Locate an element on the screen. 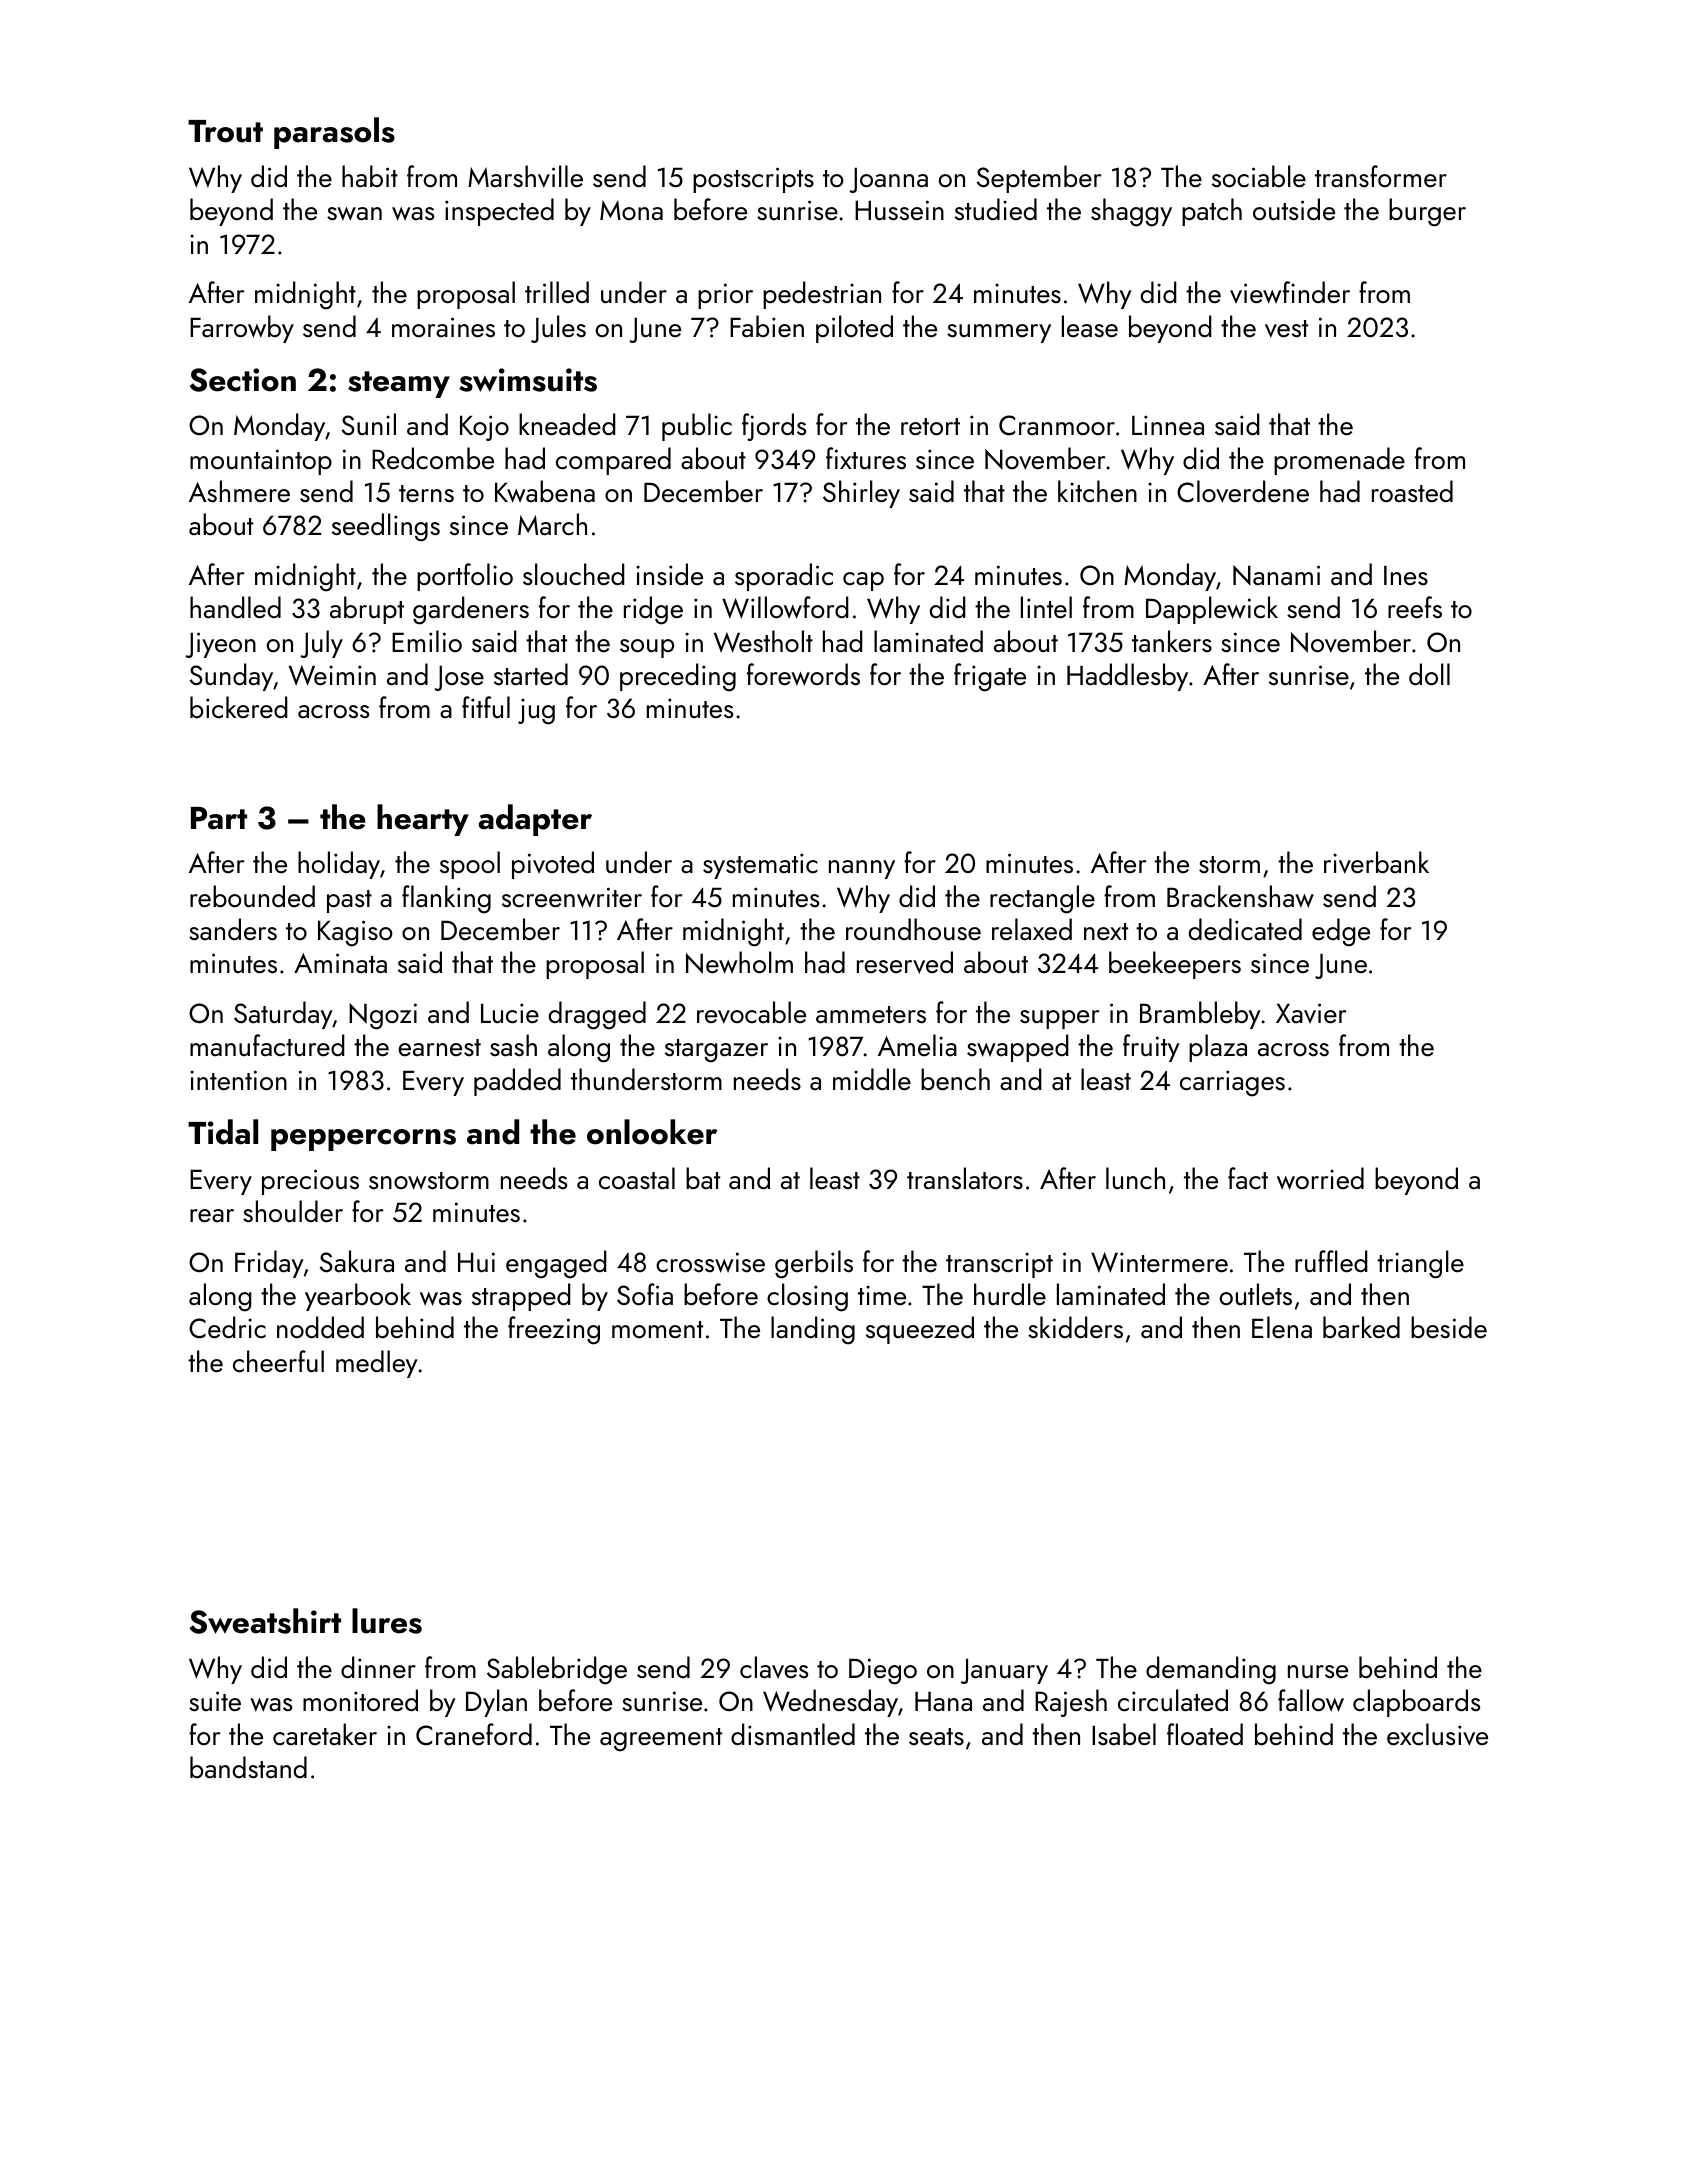 The width and height of the screenshot is (1683, 2178). sociable is located at coordinates (1259, 176).
